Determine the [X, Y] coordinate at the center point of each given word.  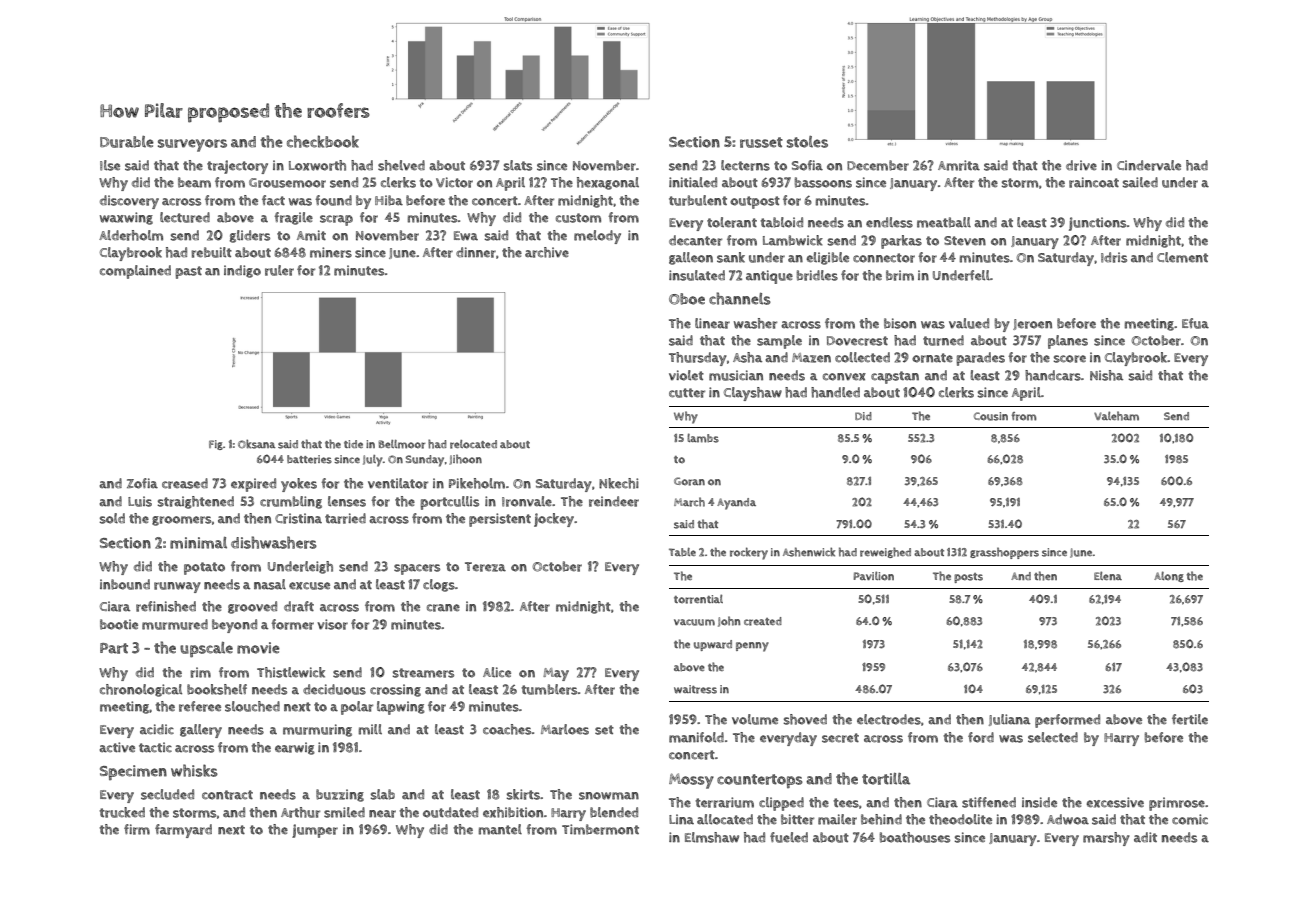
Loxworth [317, 165]
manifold [696, 737]
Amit [311, 235]
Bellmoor [402, 444]
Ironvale [527, 501]
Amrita [959, 165]
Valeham [1116, 416]
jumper [315, 831]
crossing [395, 690]
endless [889, 222]
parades [980, 359]
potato [204, 568]
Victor [454, 182]
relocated [473, 444]
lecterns [745, 165]
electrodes [889, 719]
